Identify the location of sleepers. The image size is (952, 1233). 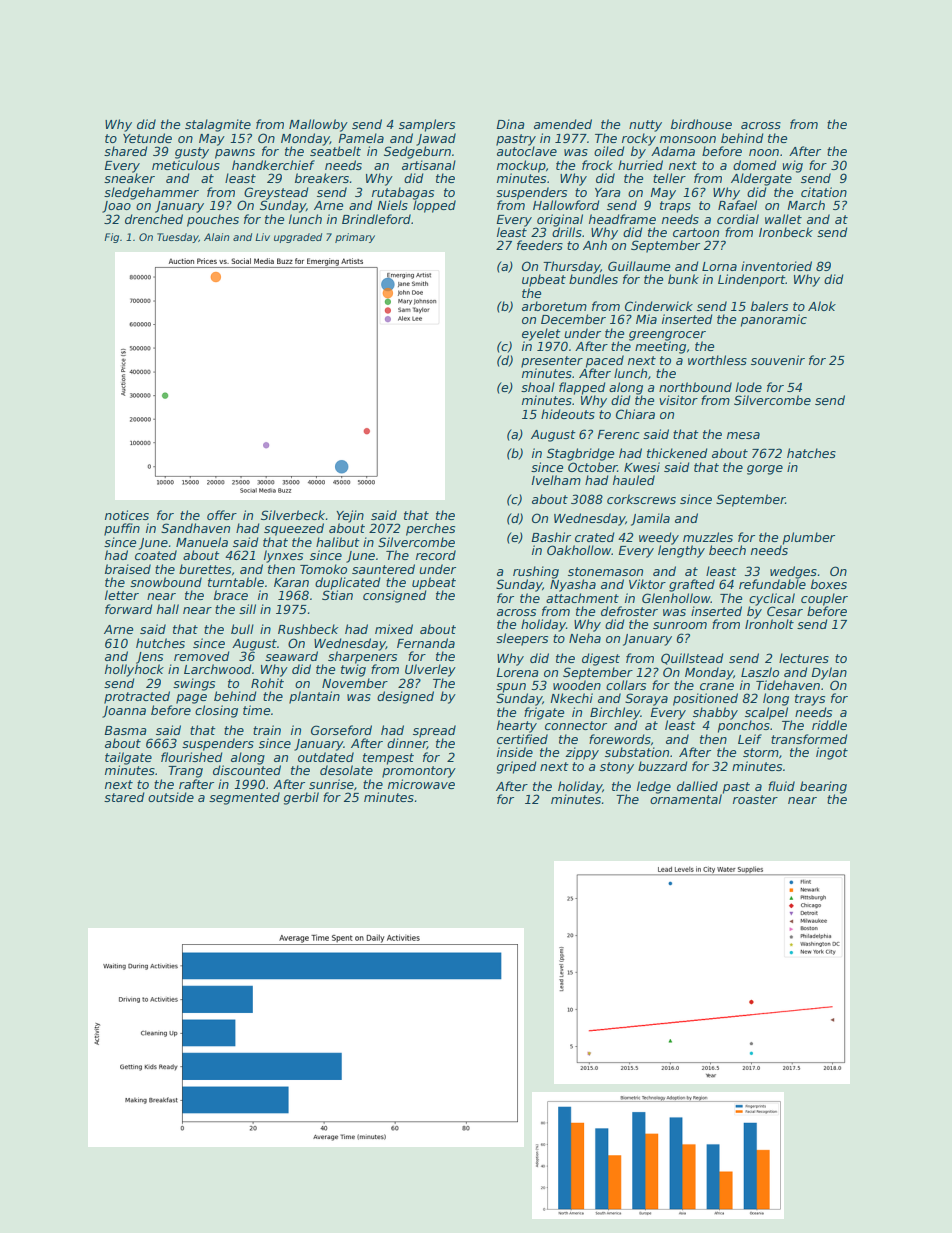
(522, 639).
